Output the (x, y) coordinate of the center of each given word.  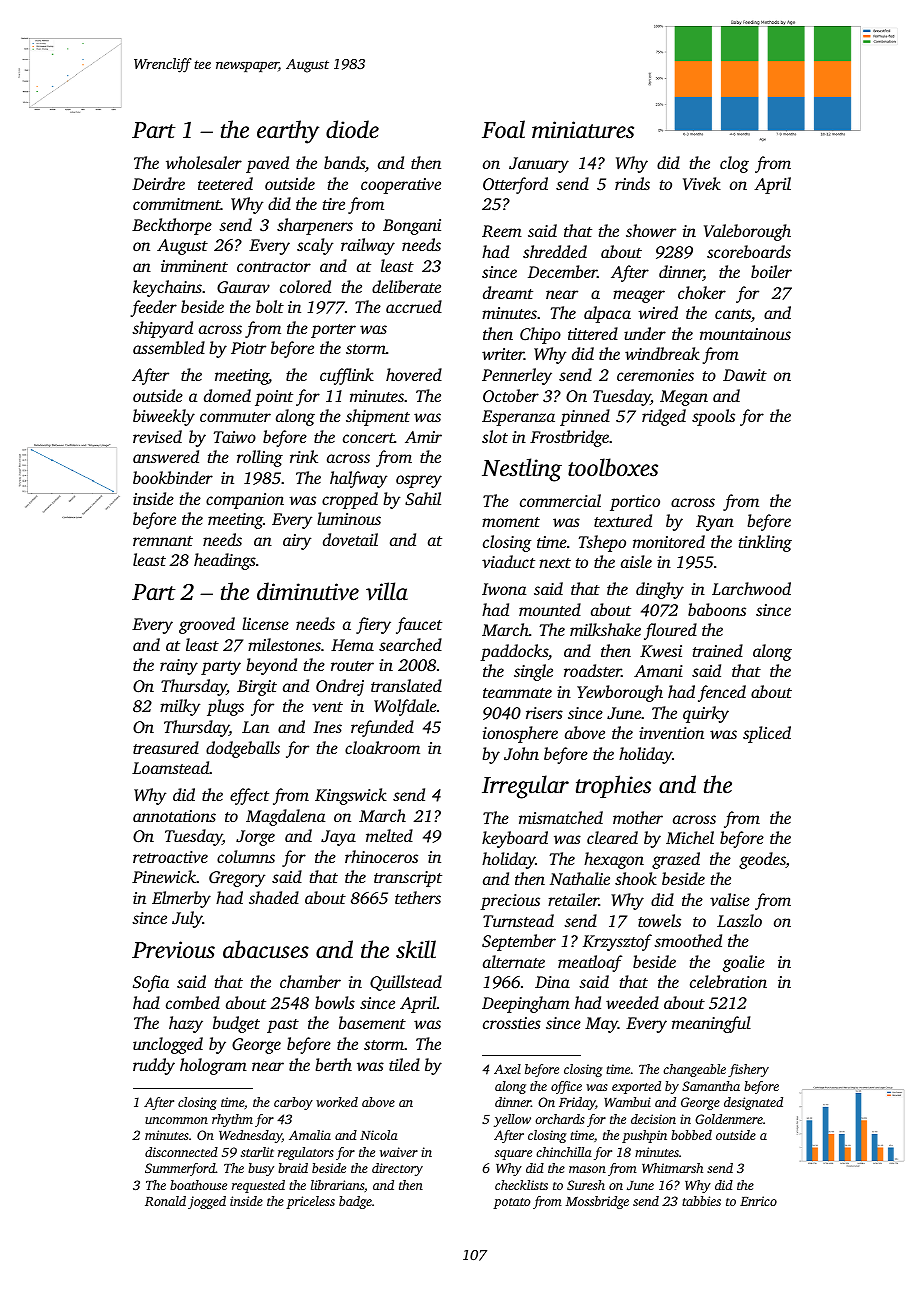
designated (753, 1103)
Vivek (702, 183)
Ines (327, 727)
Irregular (525, 787)
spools (713, 417)
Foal (503, 129)
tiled (404, 1064)
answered (166, 456)
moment (511, 522)
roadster (593, 670)
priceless (310, 1202)
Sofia (151, 983)
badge (355, 1202)
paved (267, 164)
